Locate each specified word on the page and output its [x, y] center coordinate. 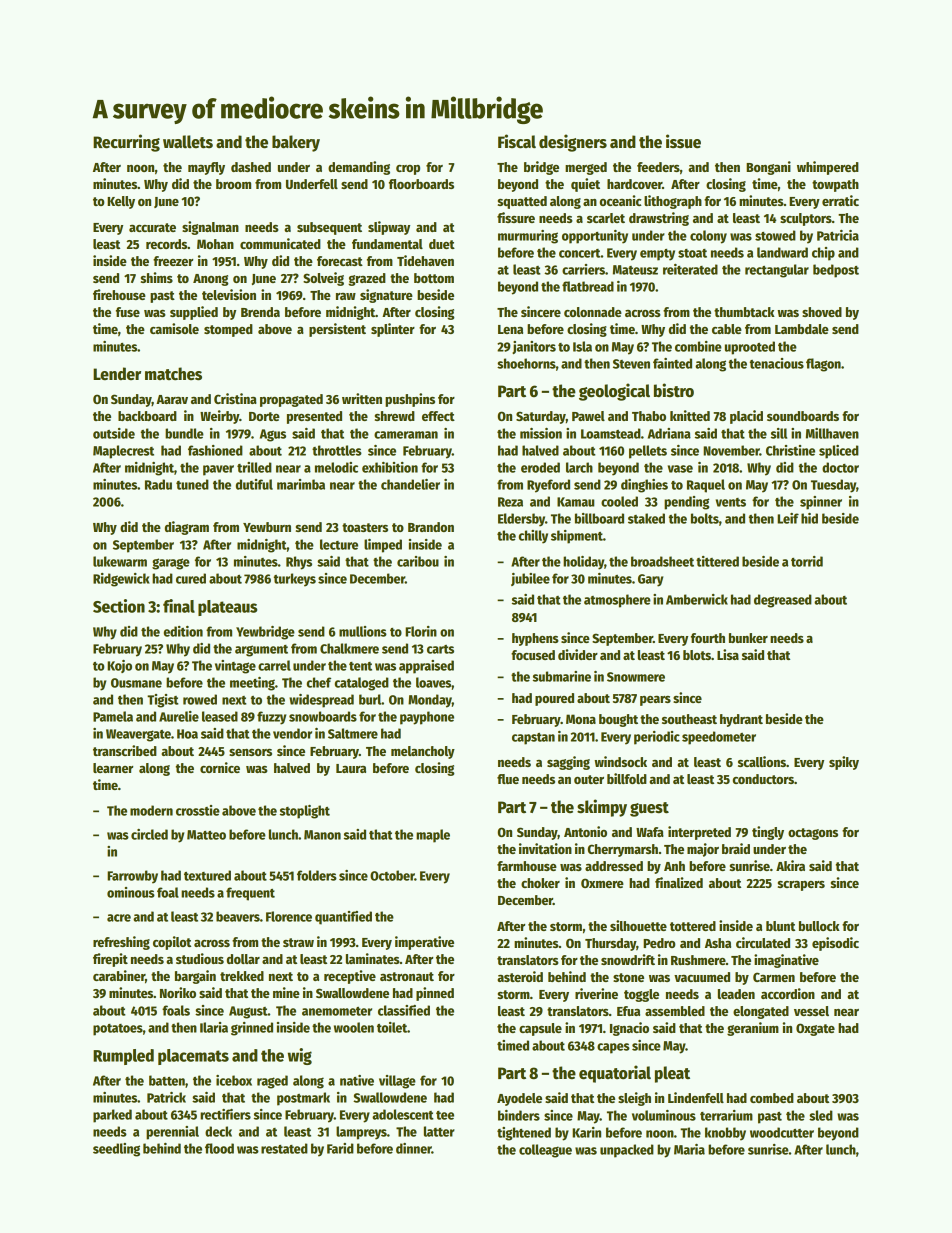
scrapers [801, 886]
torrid [807, 561]
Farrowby [132, 877]
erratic [840, 200]
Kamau [575, 502]
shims [157, 277]
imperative [424, 943]
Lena [510, 329]
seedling [116, 1150]
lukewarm [120, 561]
